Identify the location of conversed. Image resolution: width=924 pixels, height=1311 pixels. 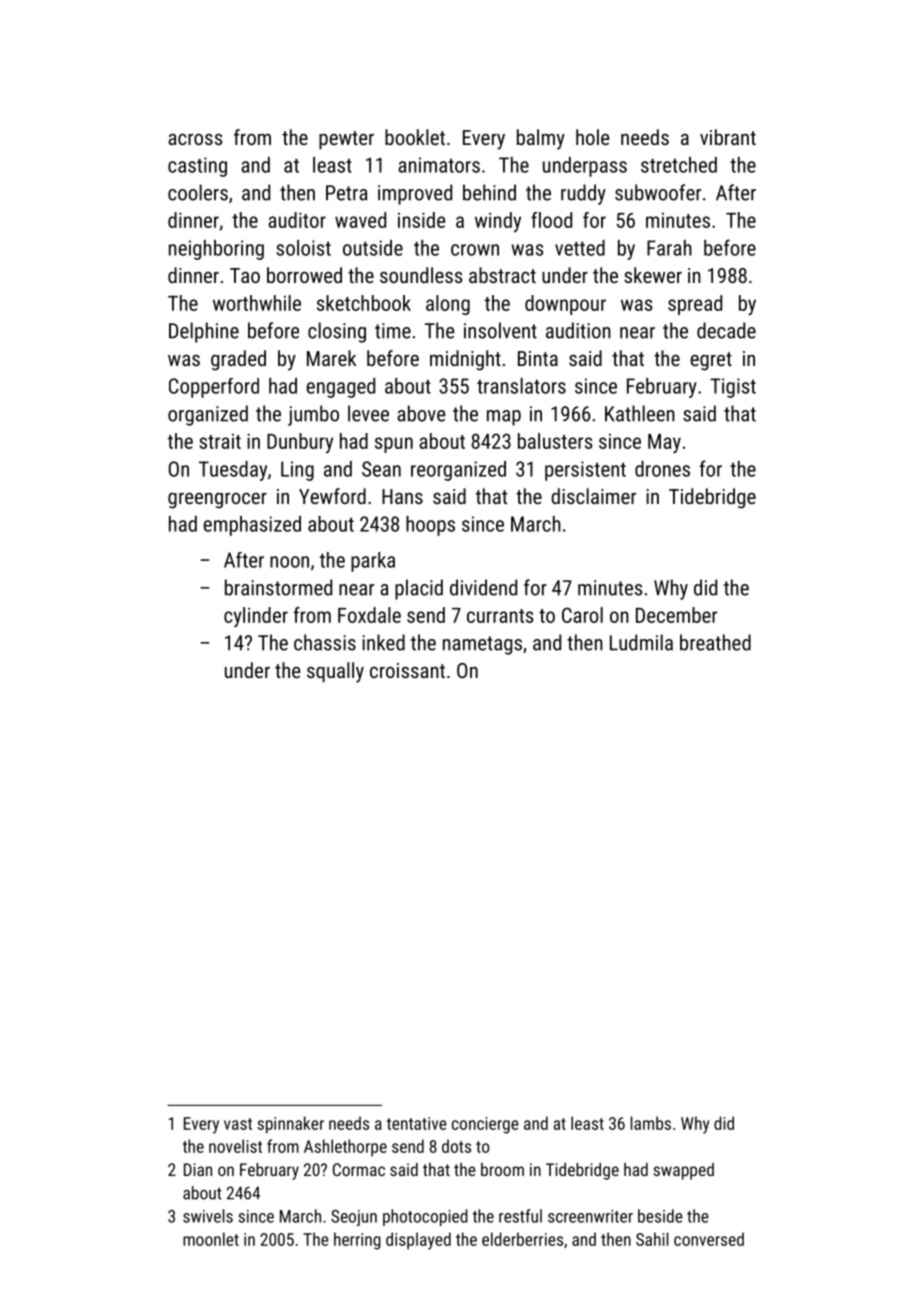
(709, 1239).
